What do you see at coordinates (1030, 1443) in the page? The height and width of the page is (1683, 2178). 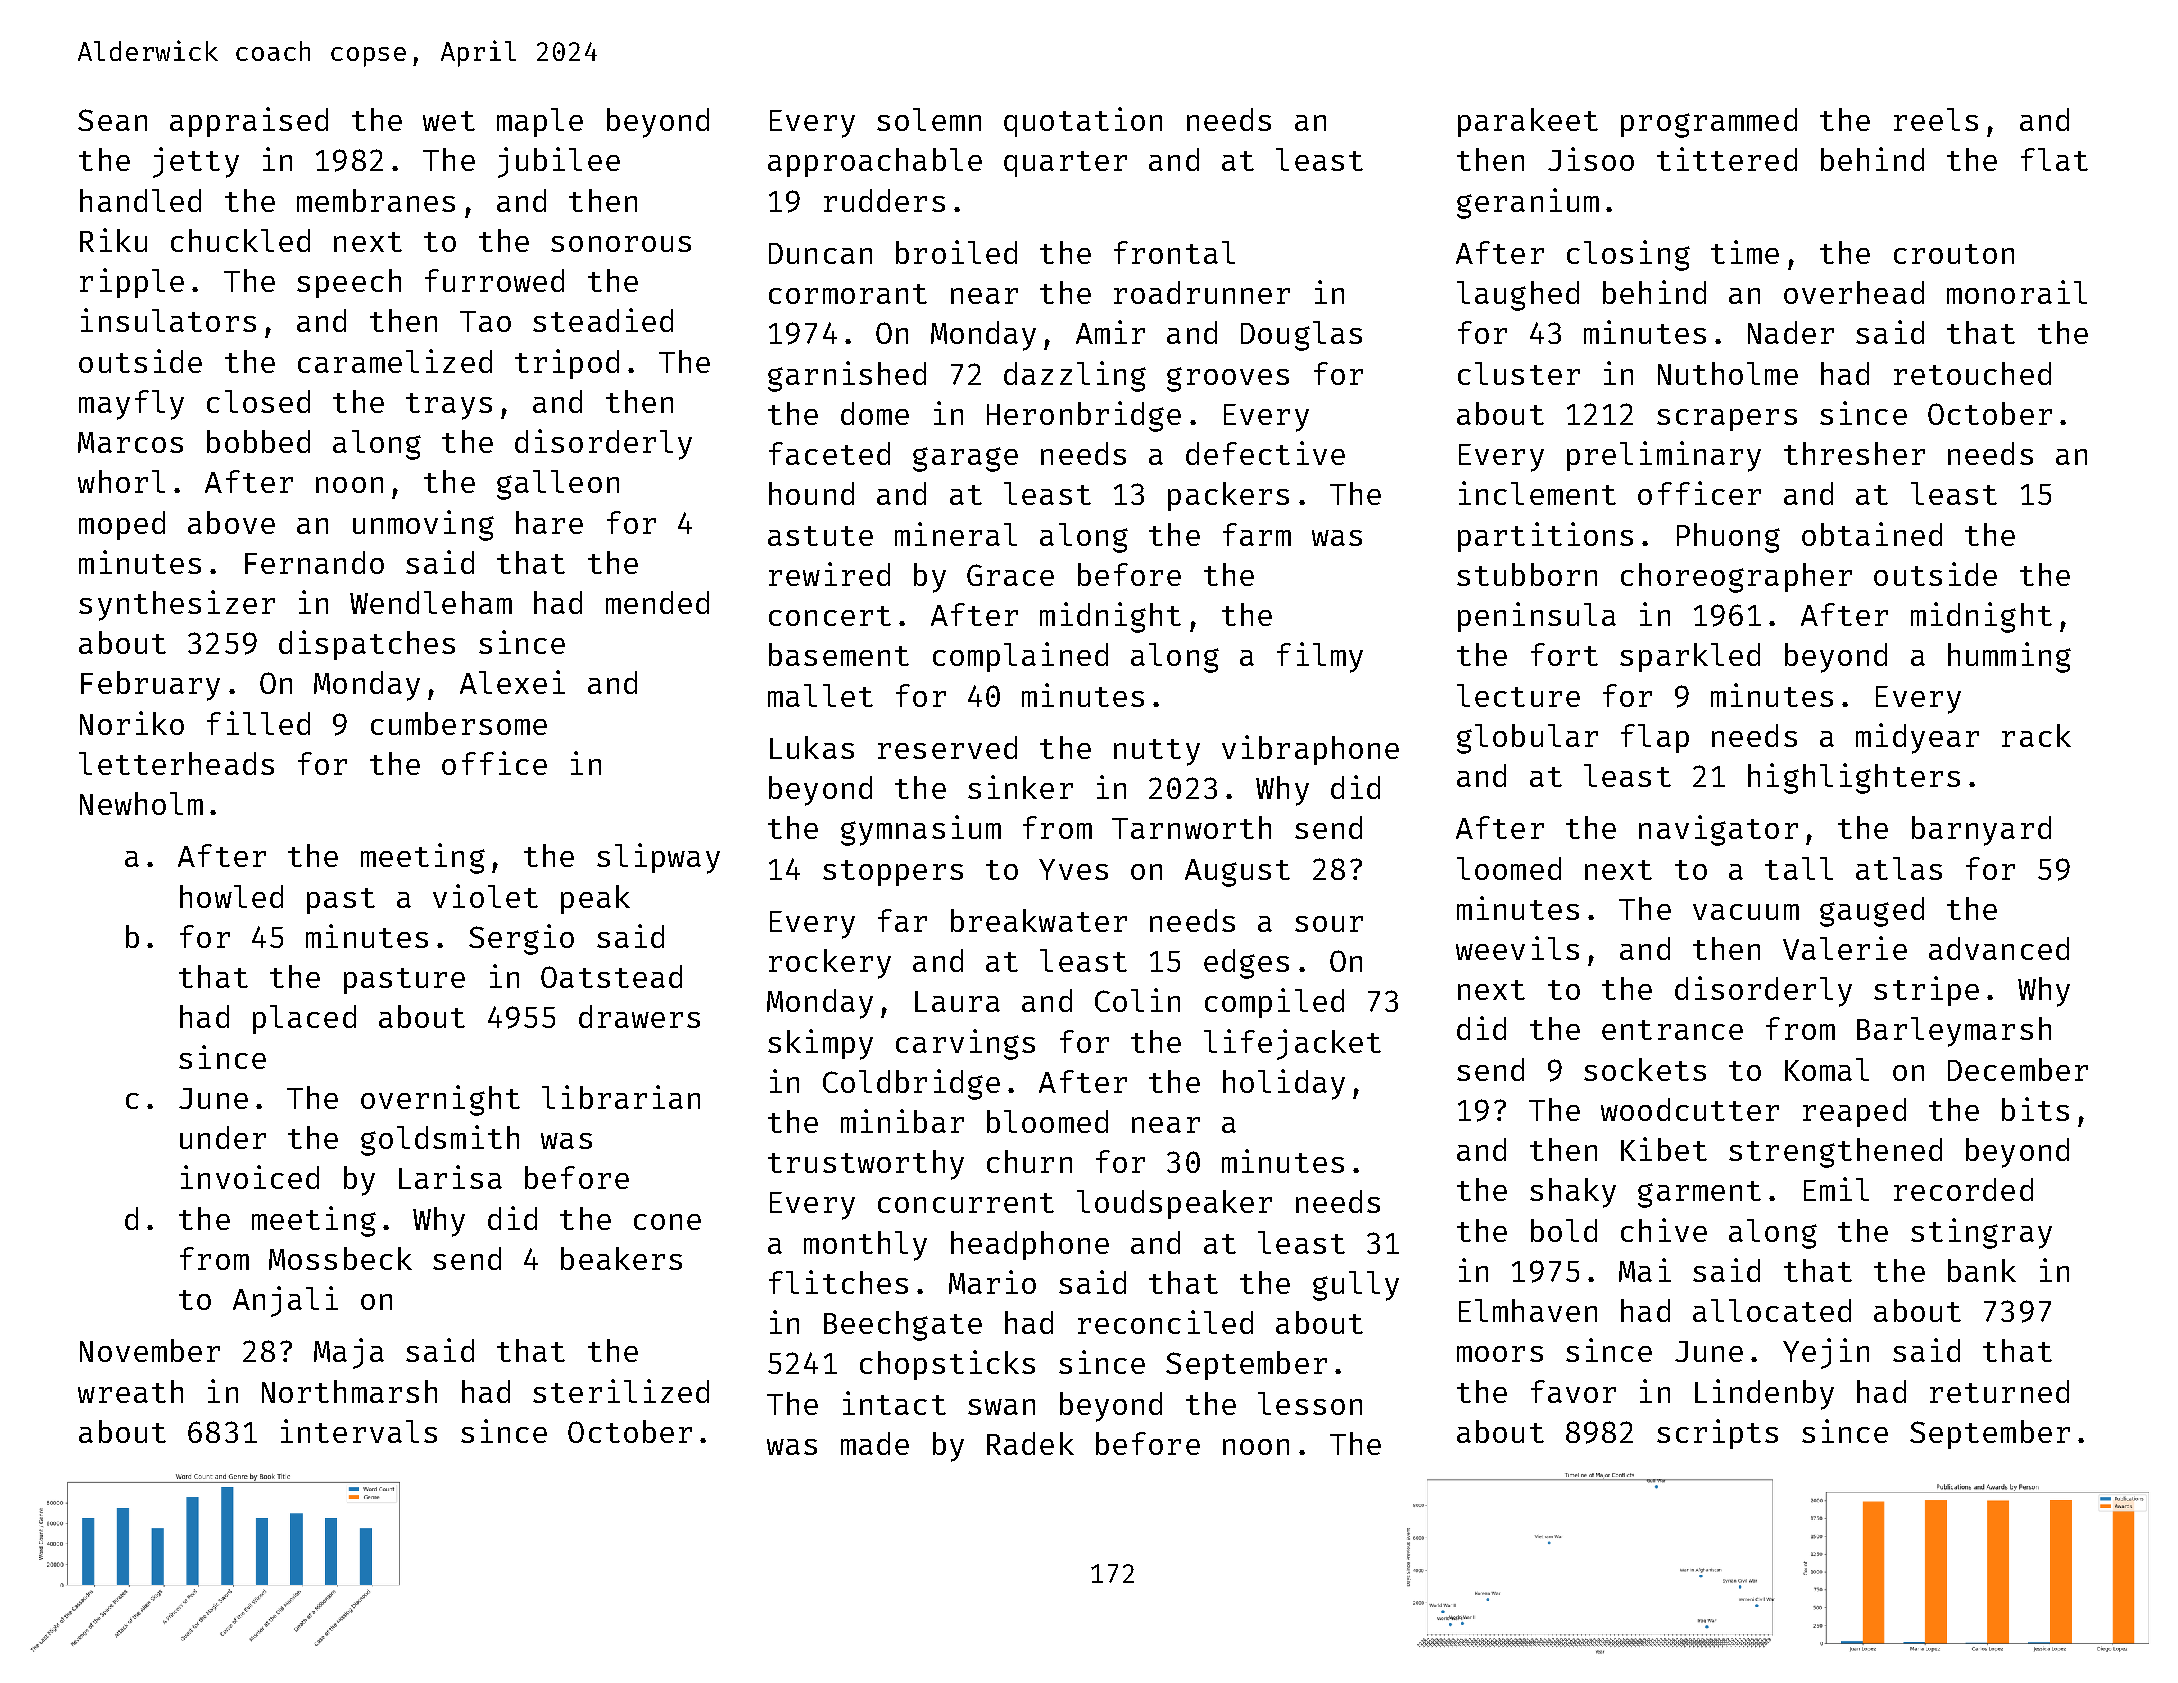 I see `Radek` at bounding box center [1030, 1443].
